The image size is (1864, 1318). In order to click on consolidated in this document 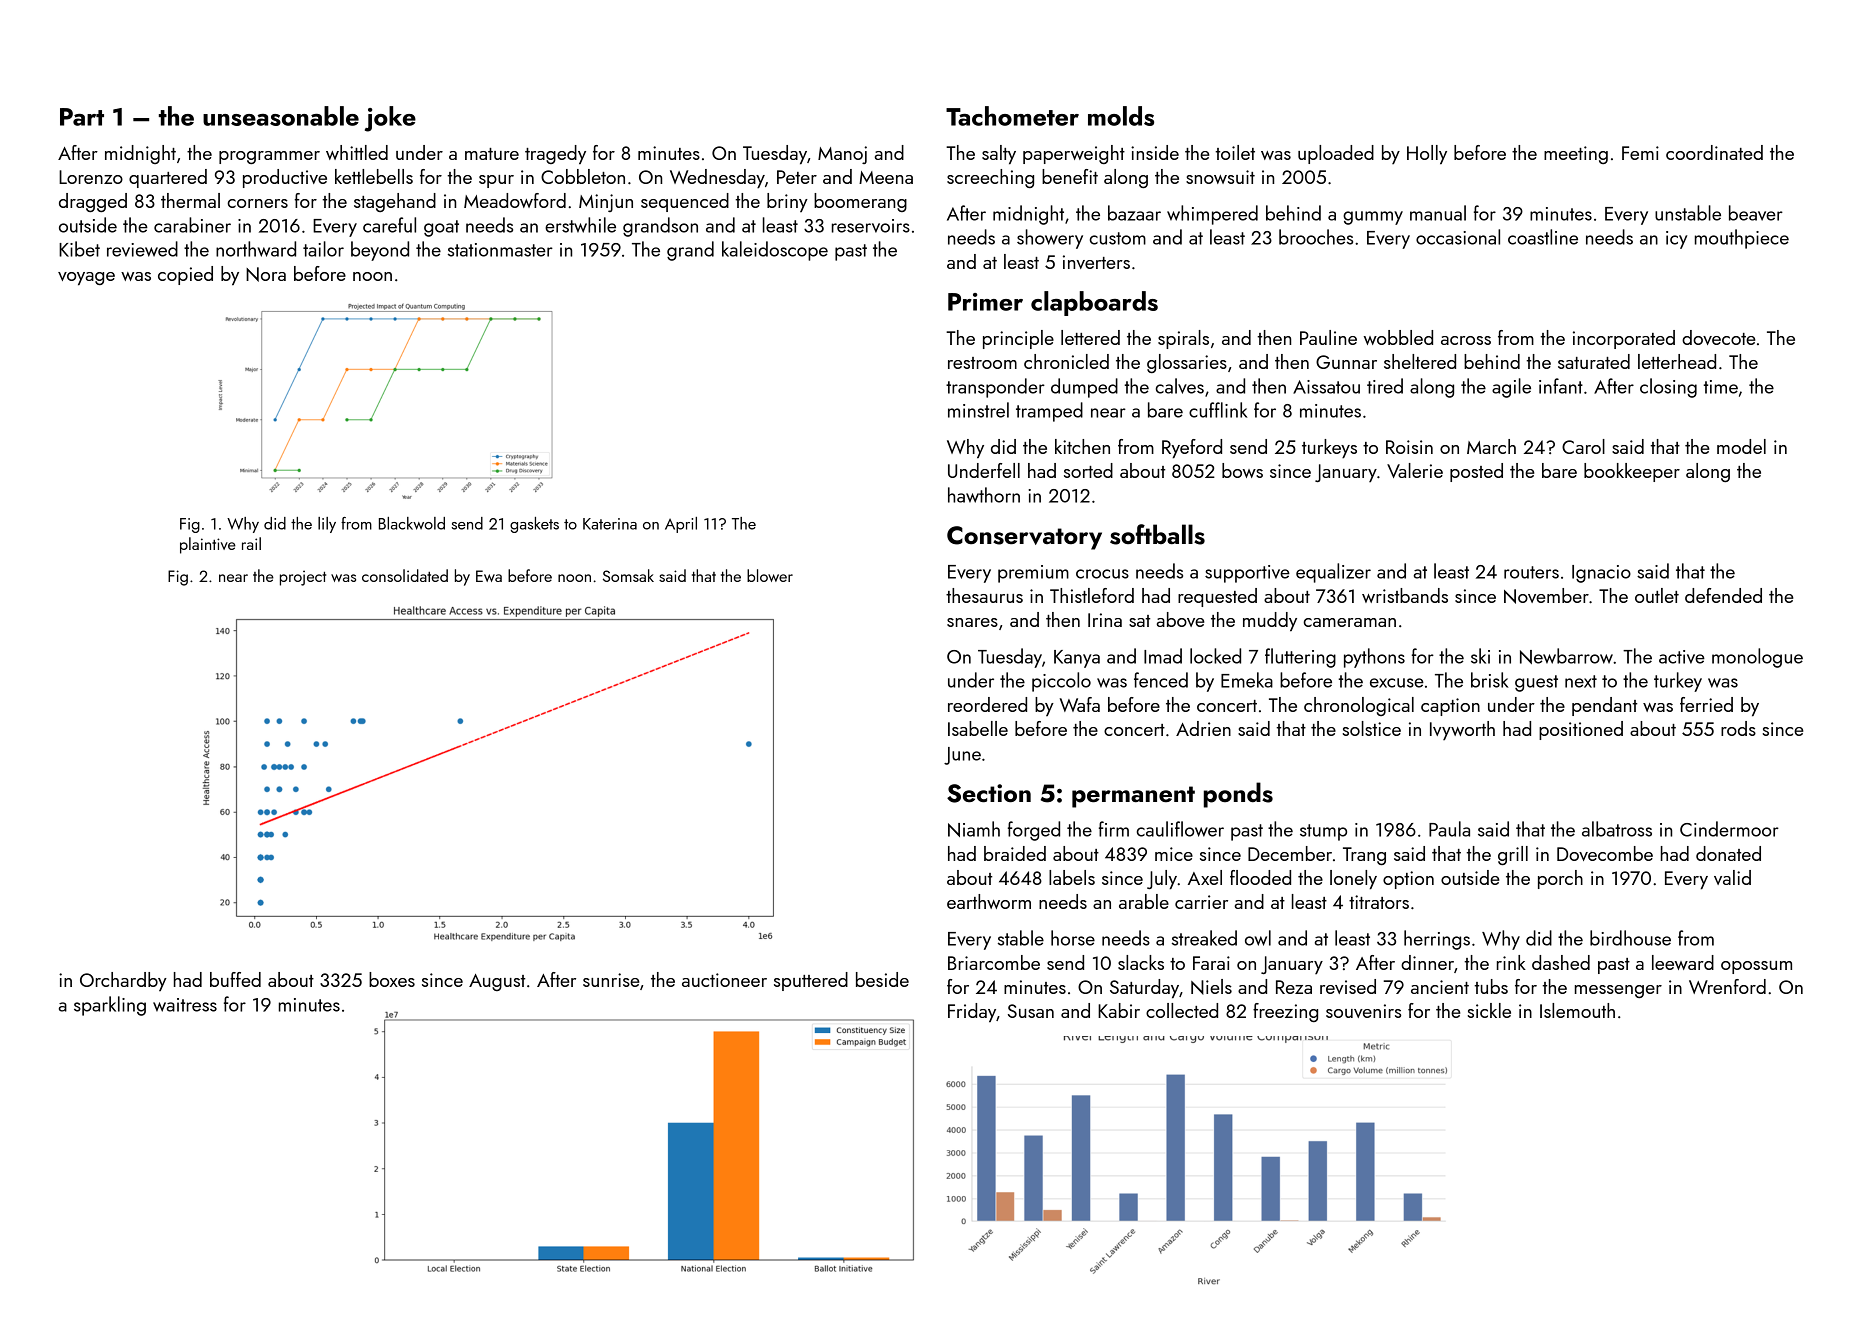, I will do `click(405, 575)`.
